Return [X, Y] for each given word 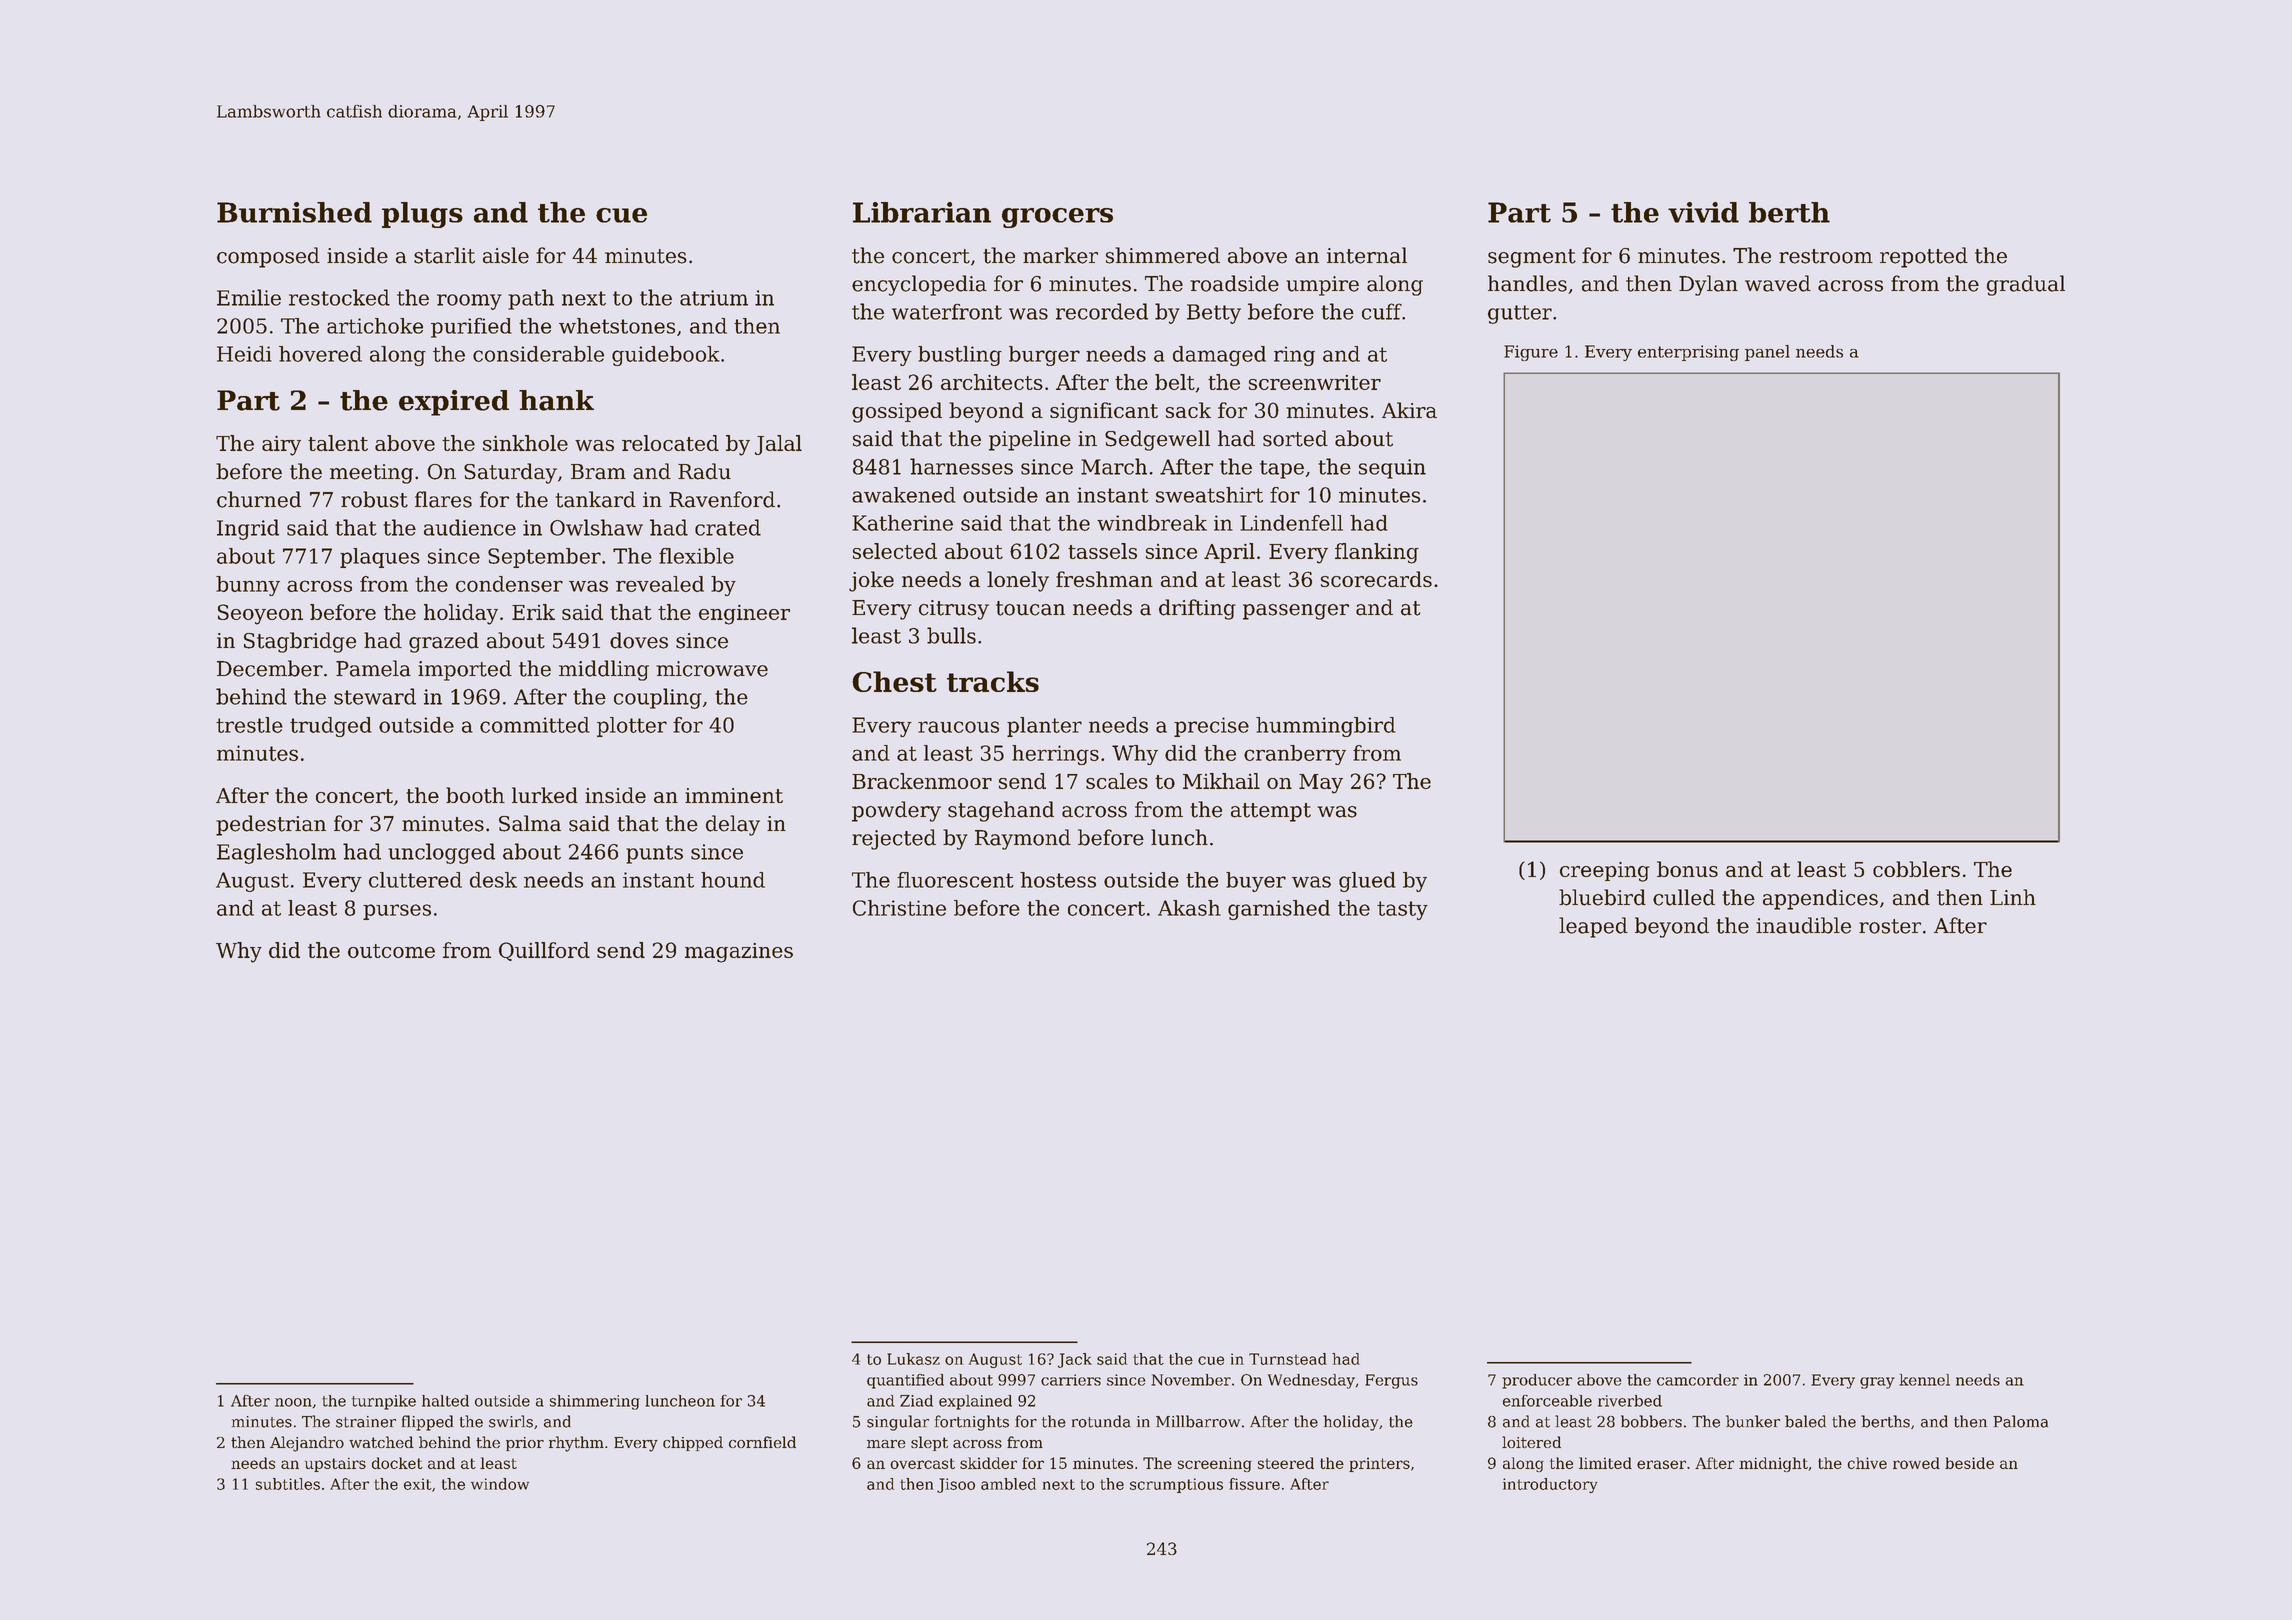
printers [1379, 1464]
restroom [1826, 256]
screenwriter [1315, 382]
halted [445, 1401]
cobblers [1916, 869]
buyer [1256, 882]
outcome [391, 951]
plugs [422, 215]
